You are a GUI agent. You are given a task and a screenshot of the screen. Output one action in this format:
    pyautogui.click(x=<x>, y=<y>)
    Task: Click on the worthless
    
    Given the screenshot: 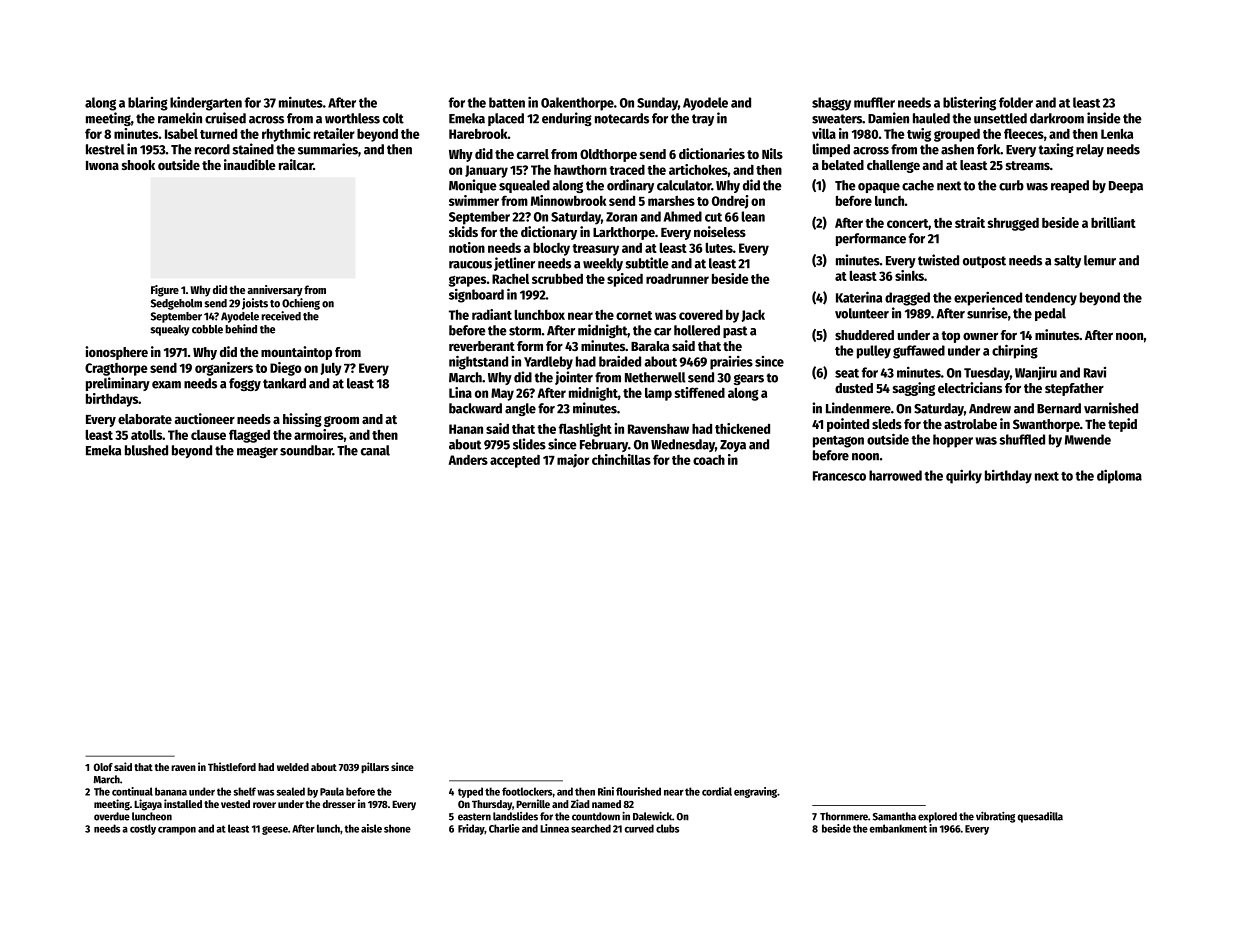 What is the action you would take?
    pyautogui.click(x=352, y=118)
